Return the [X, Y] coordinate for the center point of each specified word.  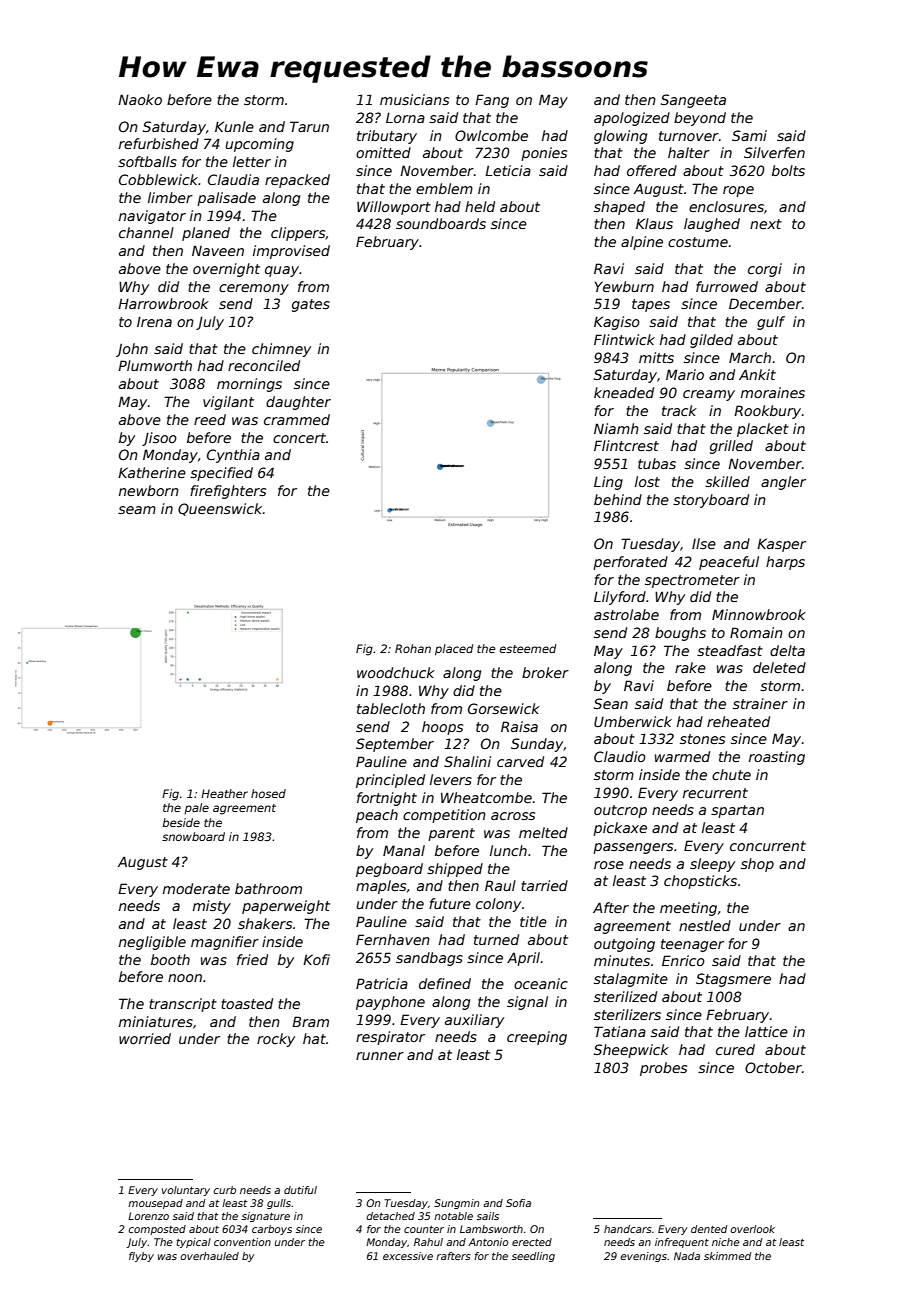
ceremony [254, 289]
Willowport [394, 208]
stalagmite [631, 980]
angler [783, 483]
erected [532, 1242]
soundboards [441, 223]
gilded [711, 341]
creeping [537, 1038]
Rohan [413, 648]
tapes [651, 305]
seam [137, 510]
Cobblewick [159, 179]
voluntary [186, 1191]
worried [145, 1038]
